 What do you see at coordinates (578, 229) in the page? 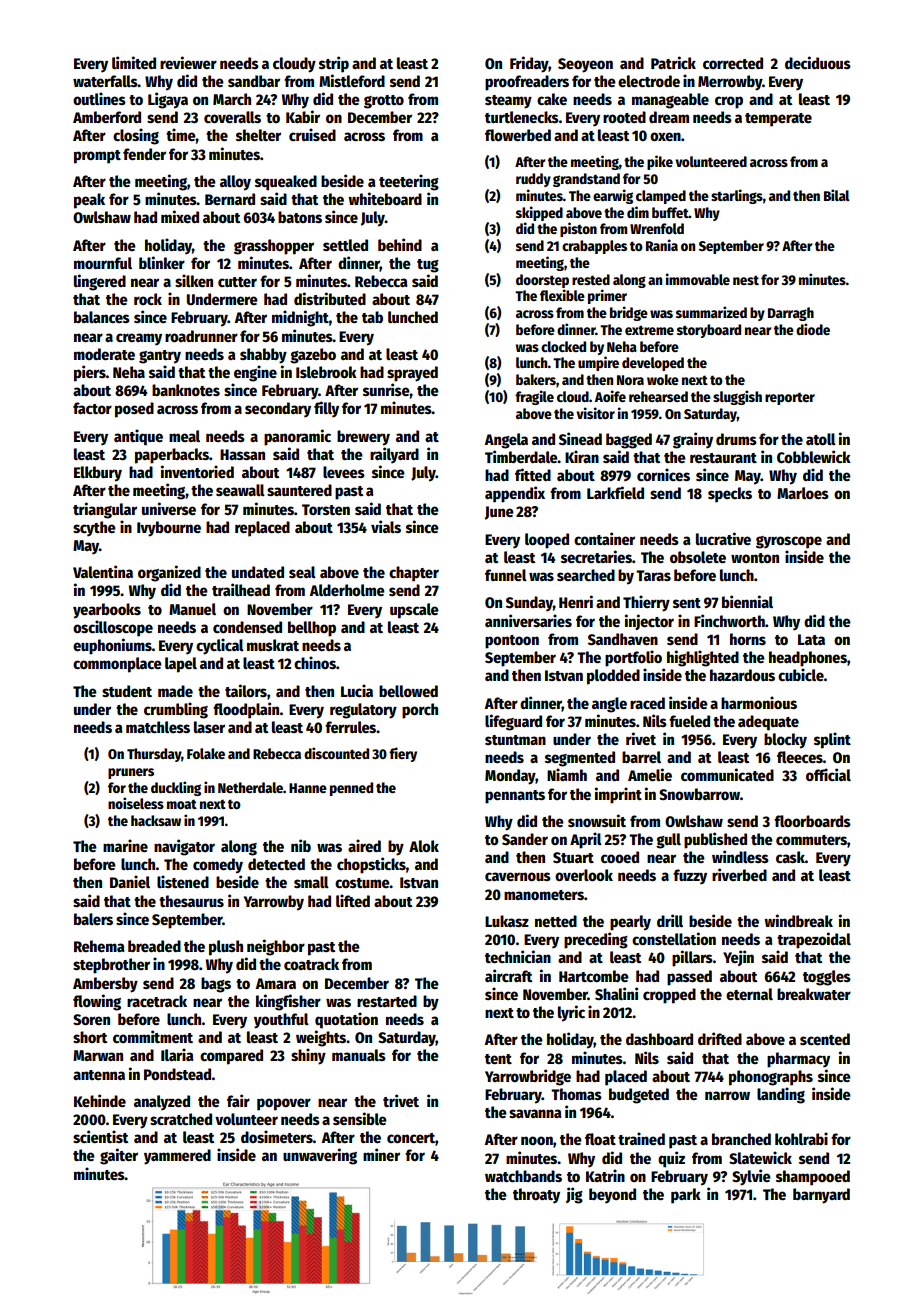
I see `piston` at bounding box center [578, 229].
